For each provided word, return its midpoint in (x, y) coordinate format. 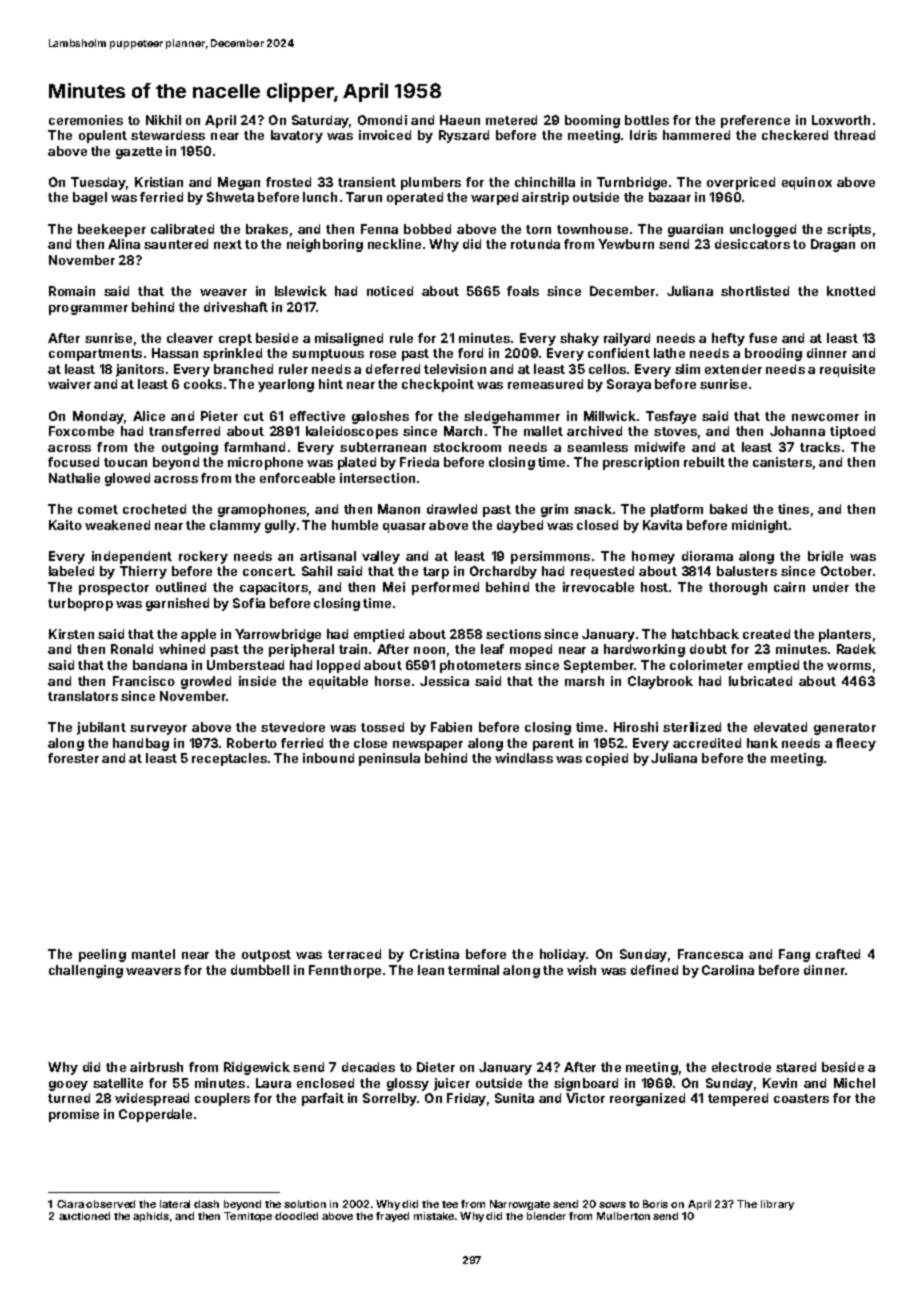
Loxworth (841, 120)
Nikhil (163, 120)
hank (762, 743)
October (846, 571)
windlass (524, 758)
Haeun (460, 120)
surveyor (158, 730)
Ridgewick (257, 1068)
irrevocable (598, 587)
